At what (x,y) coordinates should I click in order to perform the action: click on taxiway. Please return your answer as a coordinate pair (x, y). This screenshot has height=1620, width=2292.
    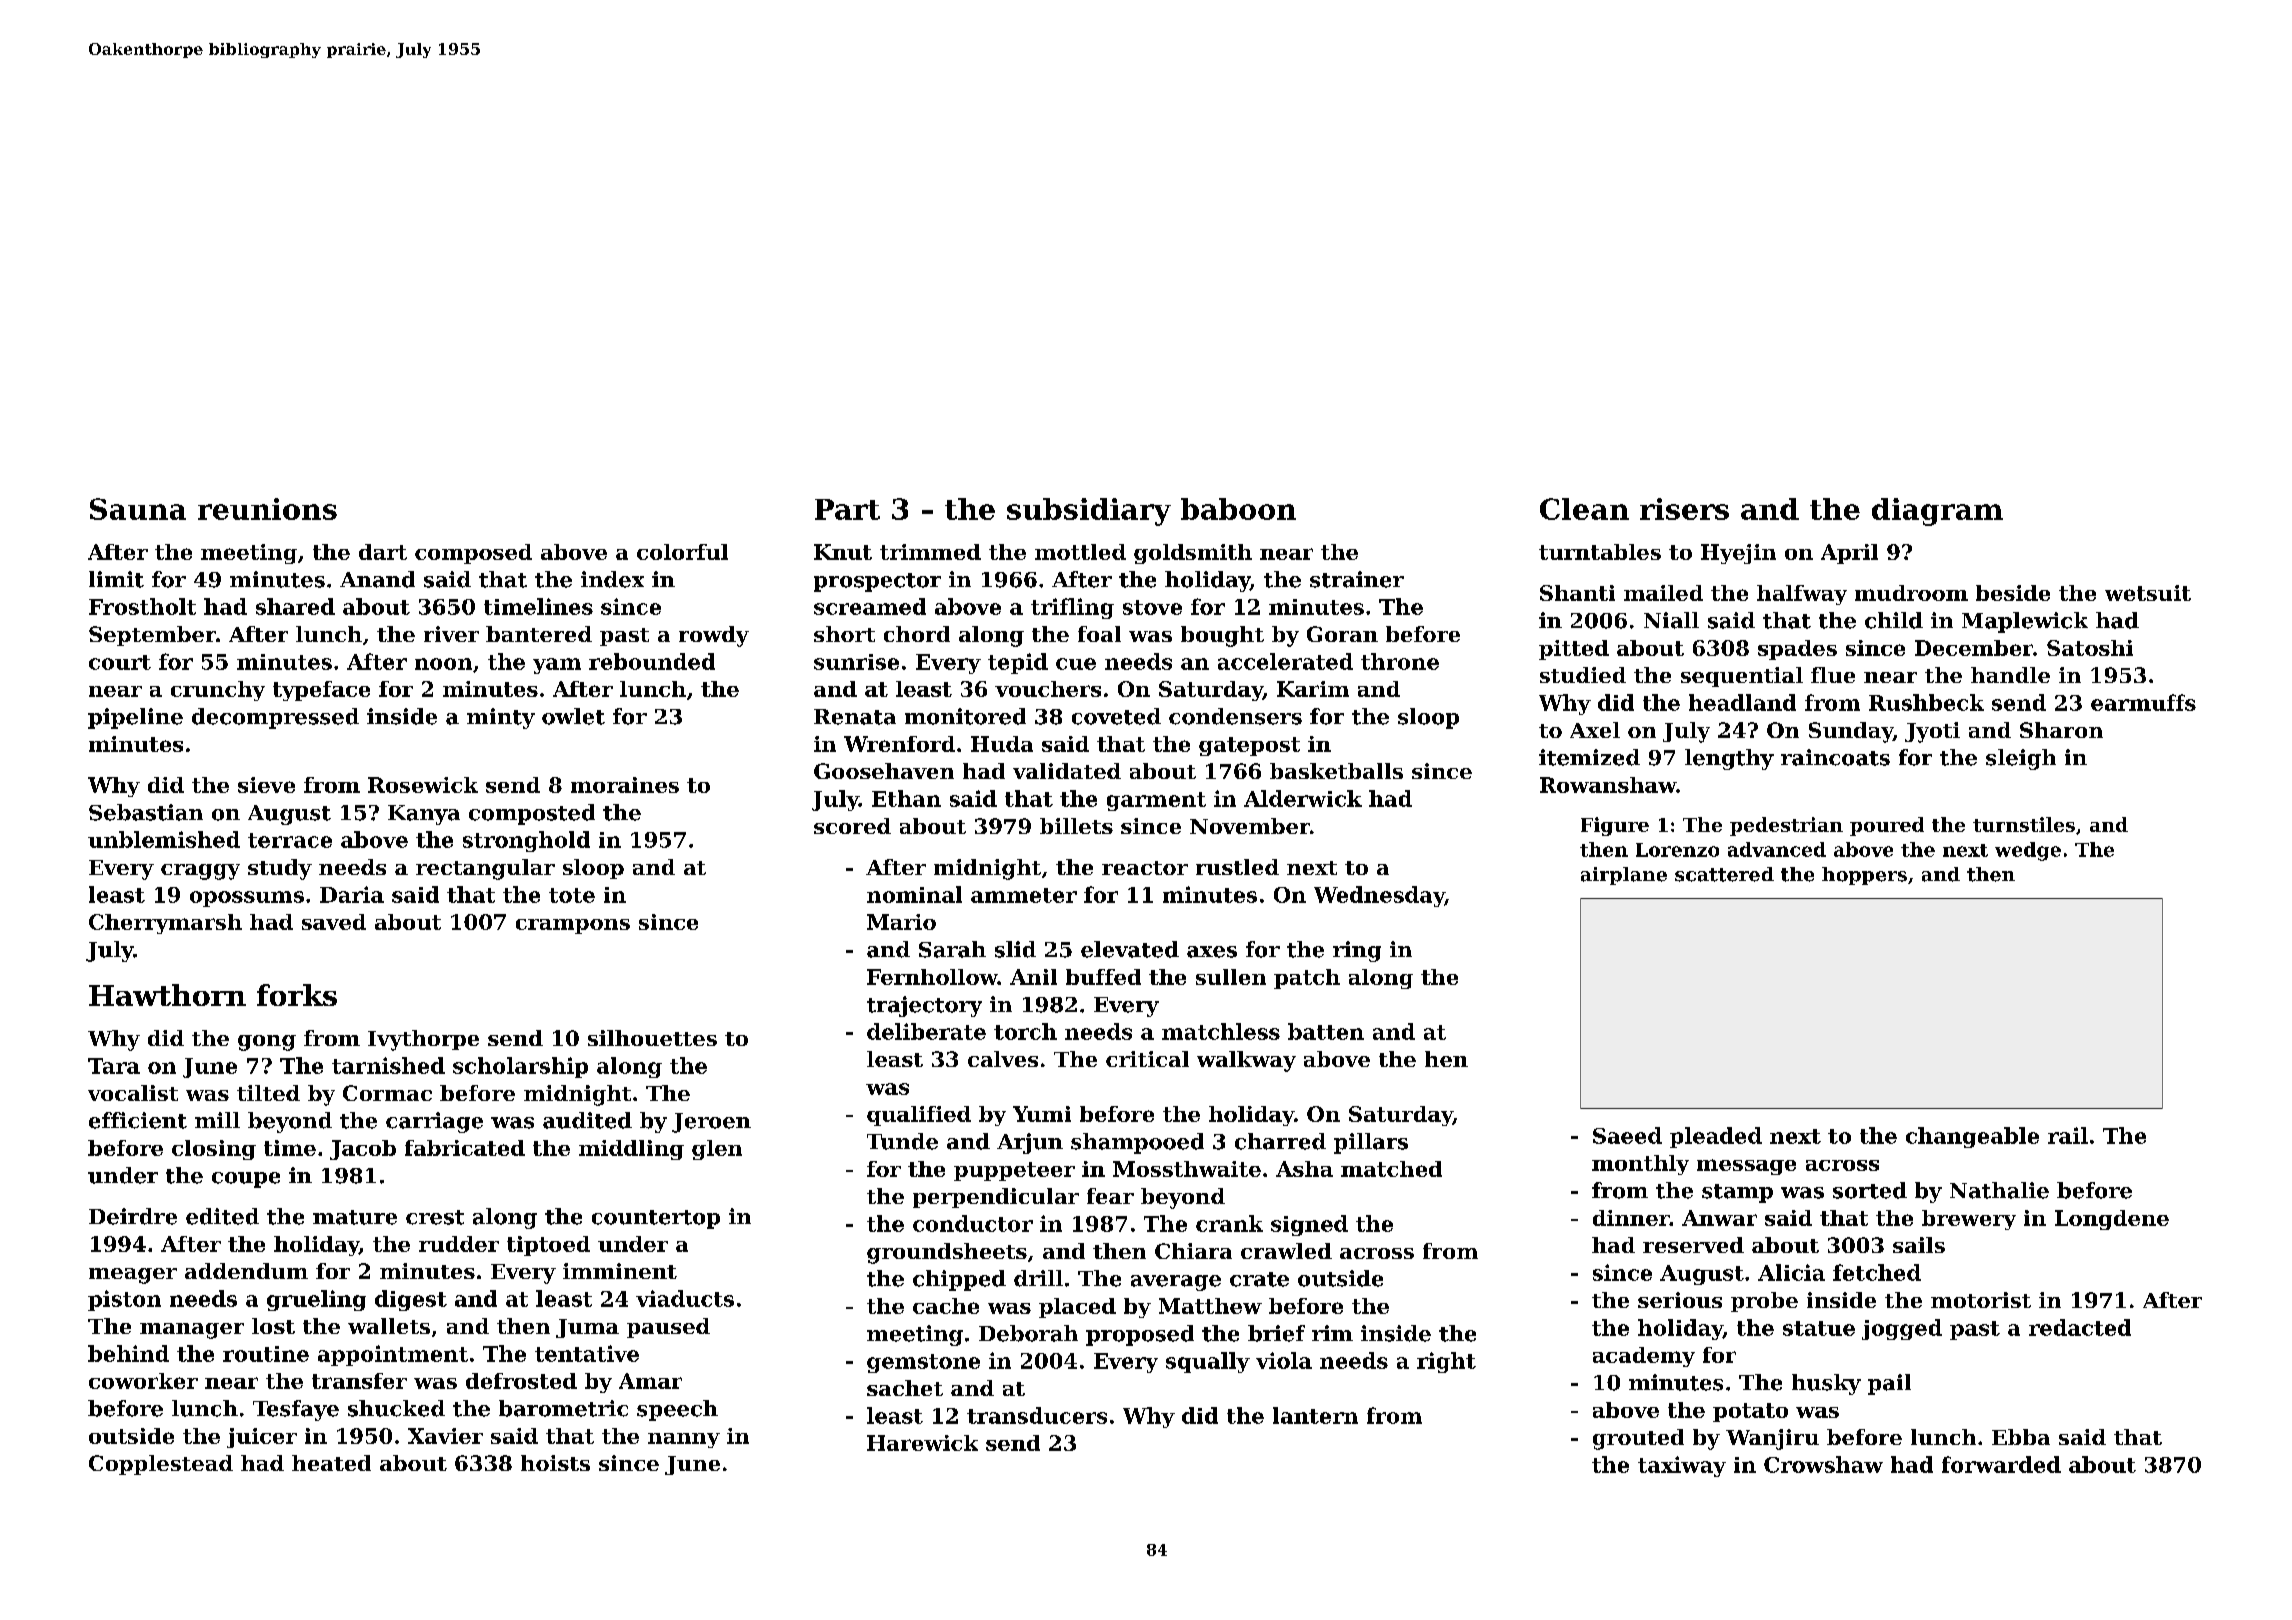
    Looking at the image, I should click on (1682, 1466).
